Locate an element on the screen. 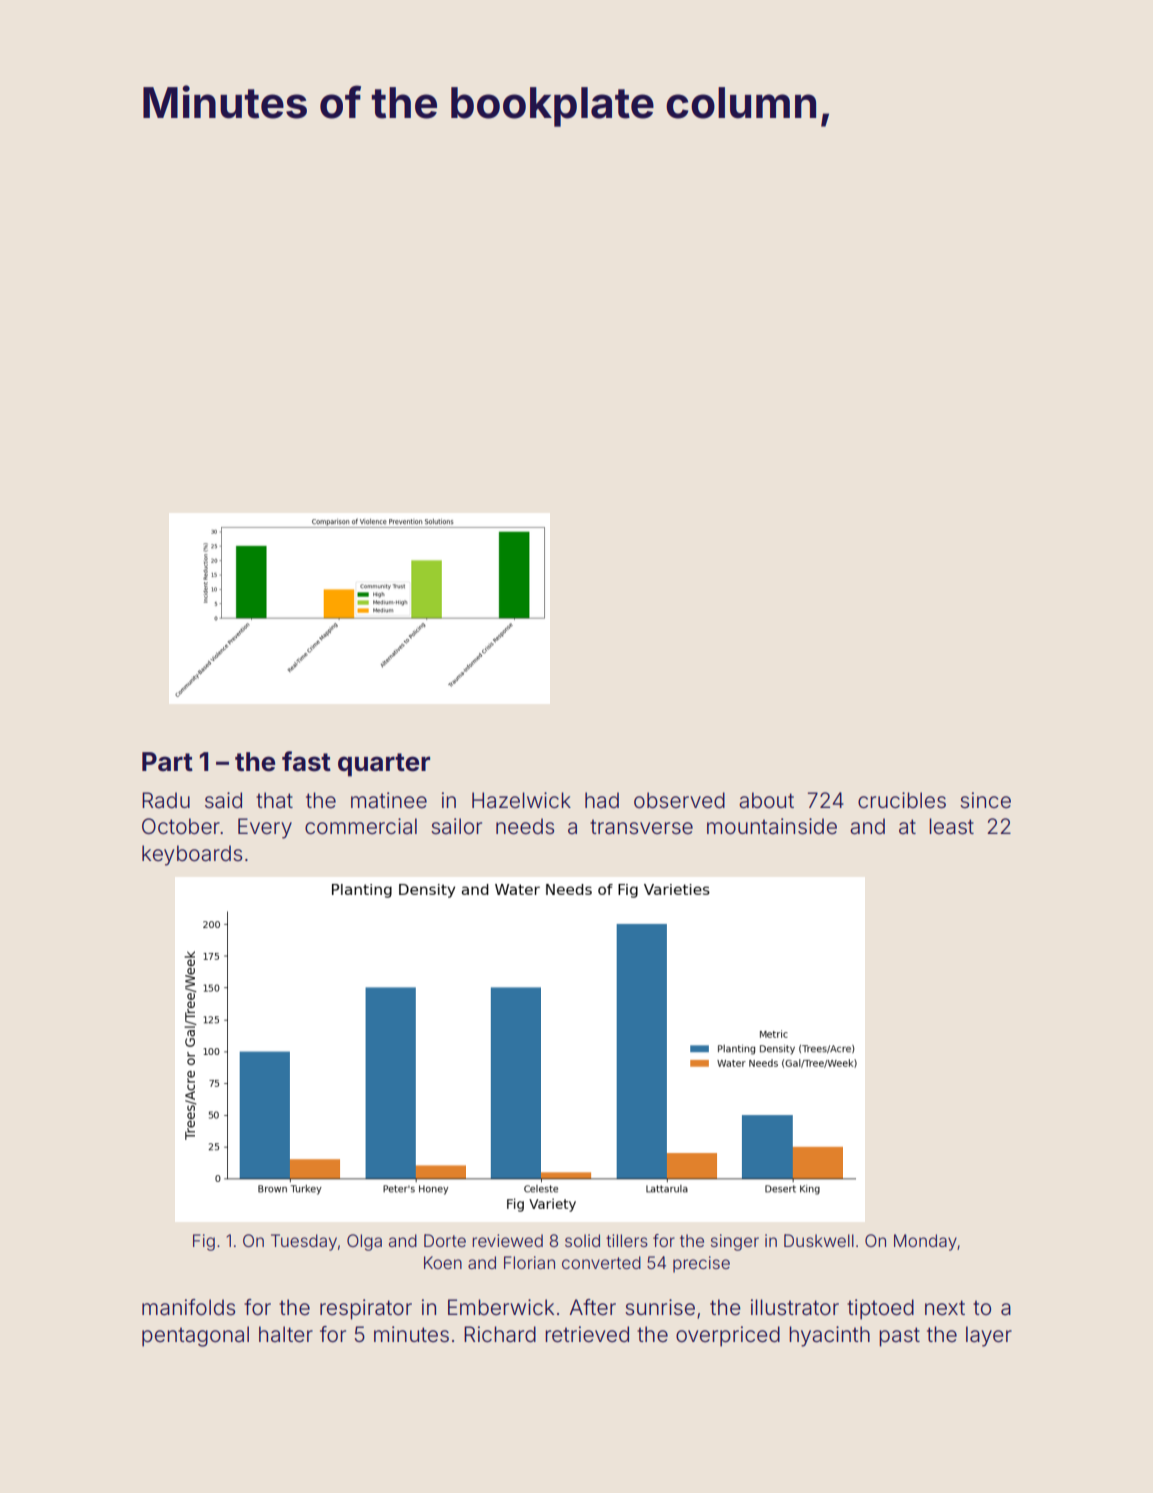 This screenshot has height=1493, width=1153. fast is located at coordinates (306, 761).
